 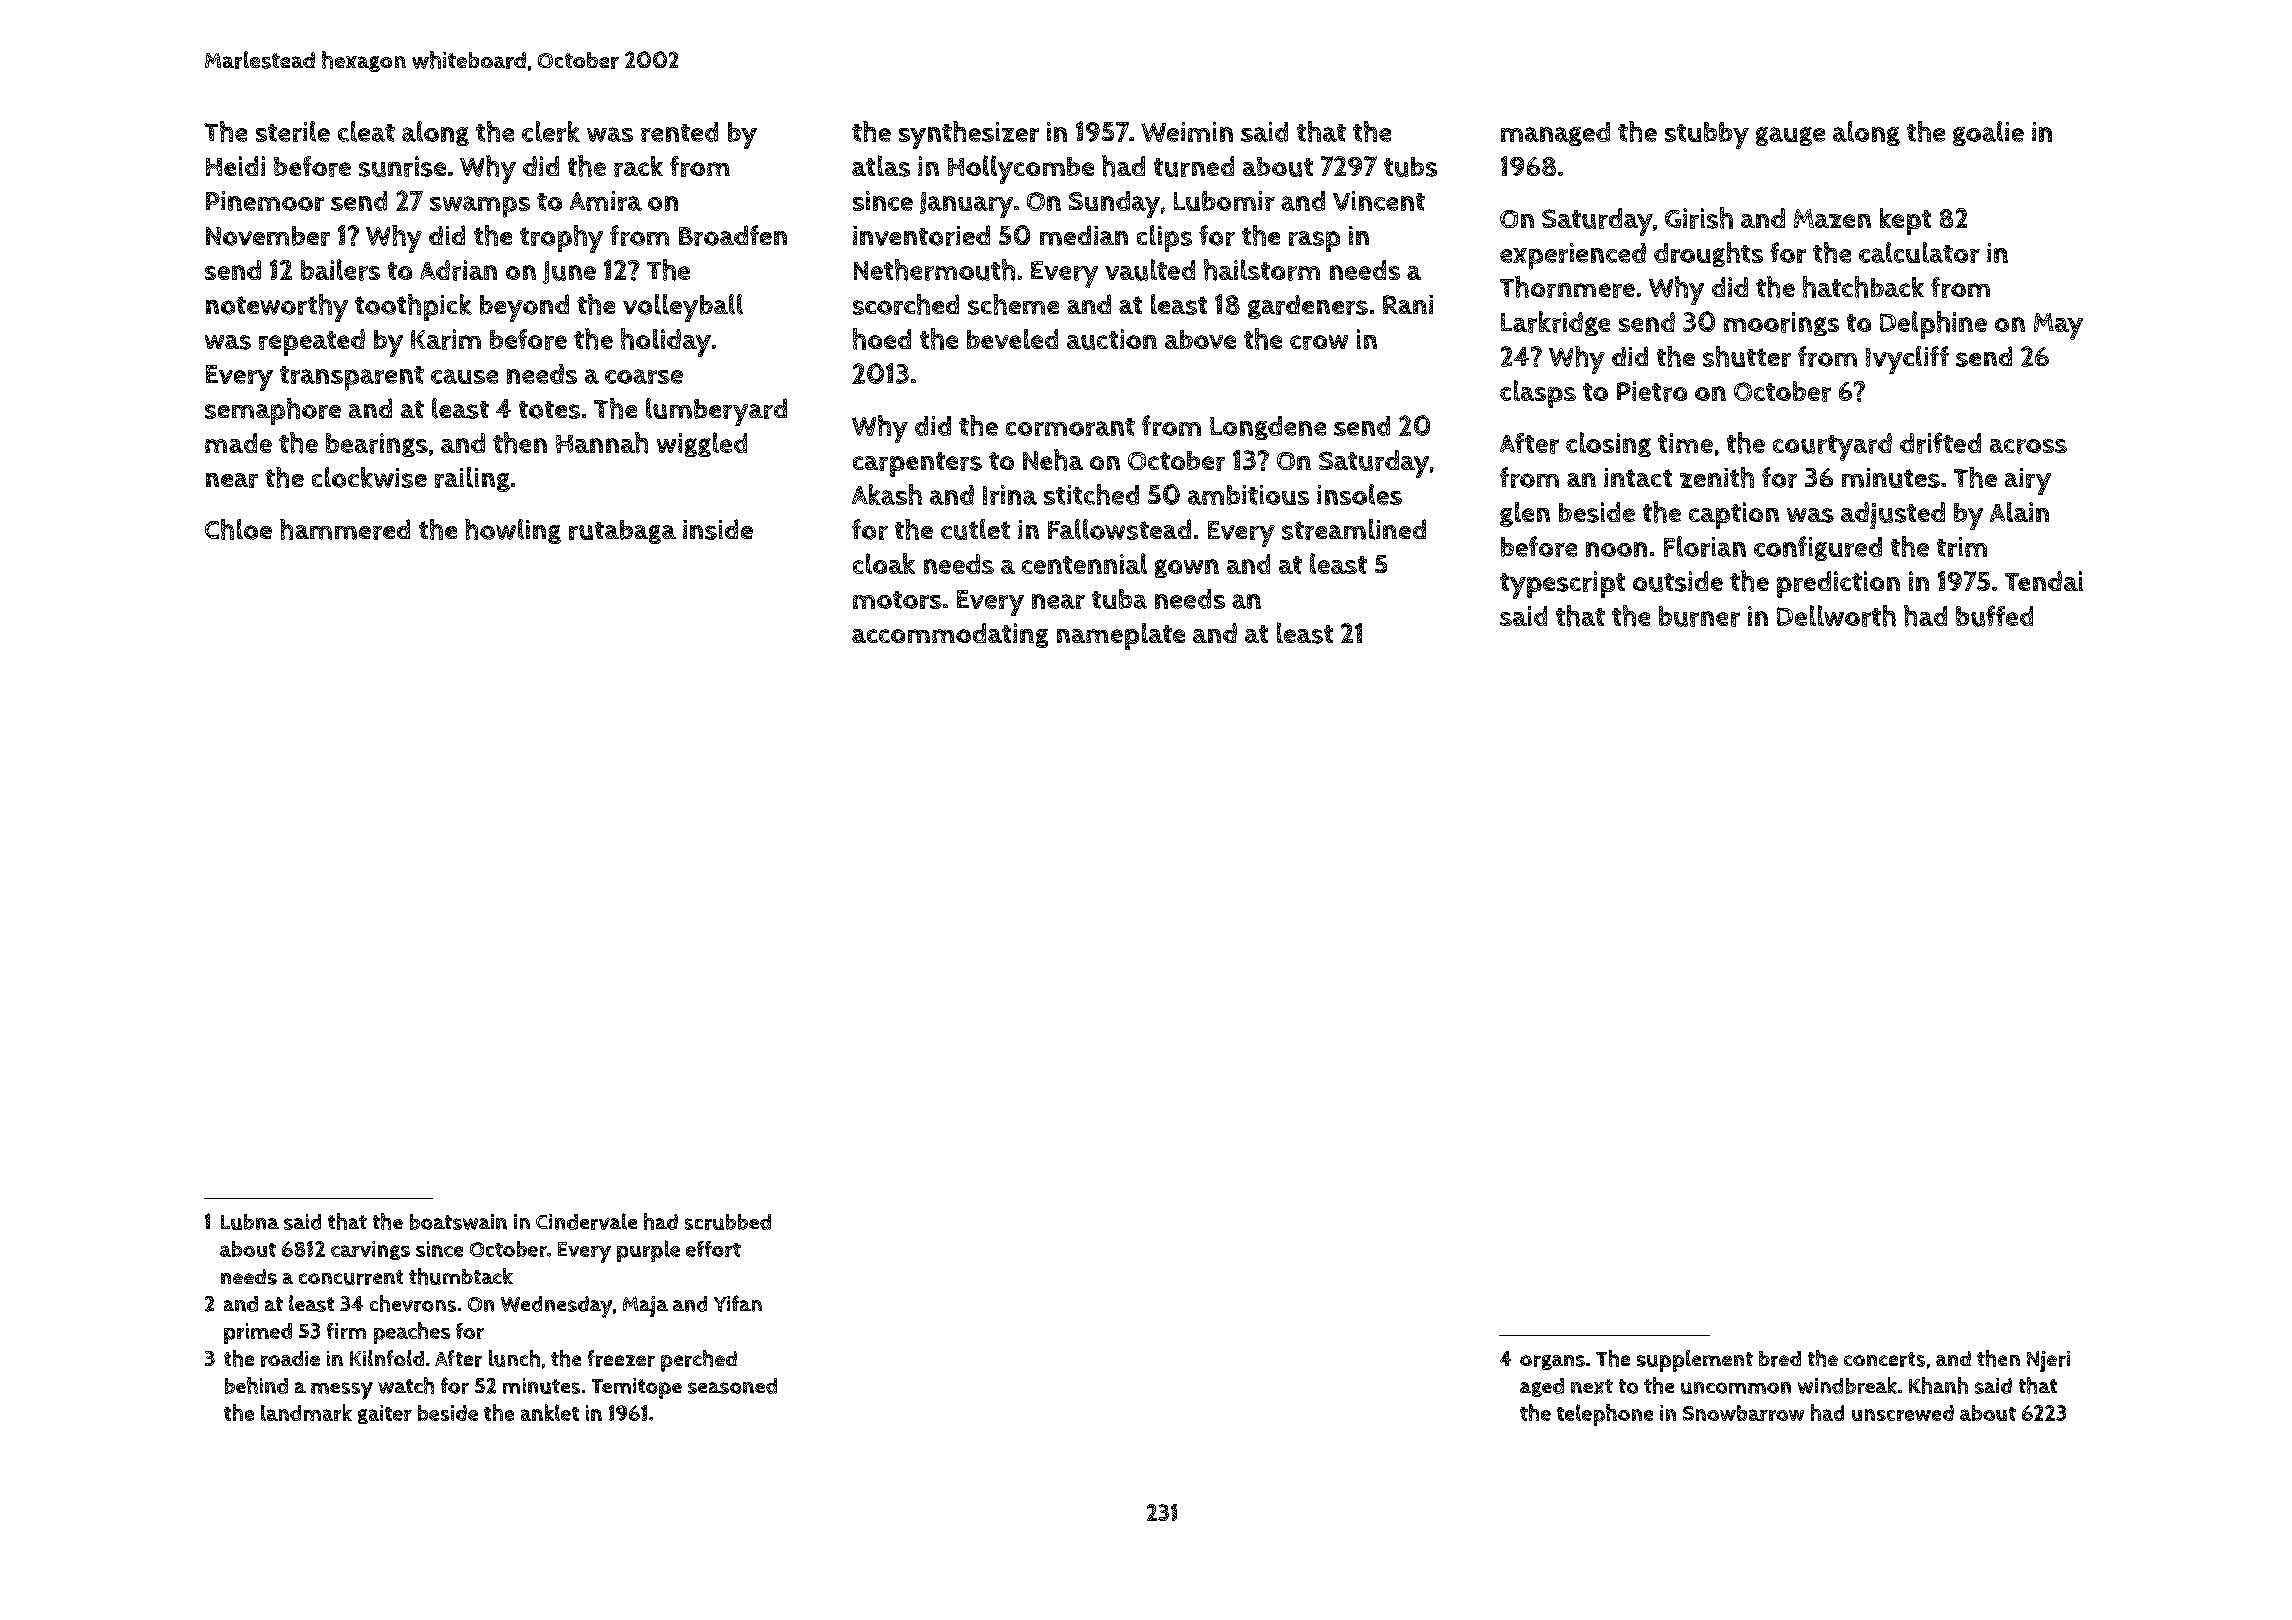 What do you see at coordinates (2028, 446) in the page?
I see `across` at bounding box center [2028, 446].
